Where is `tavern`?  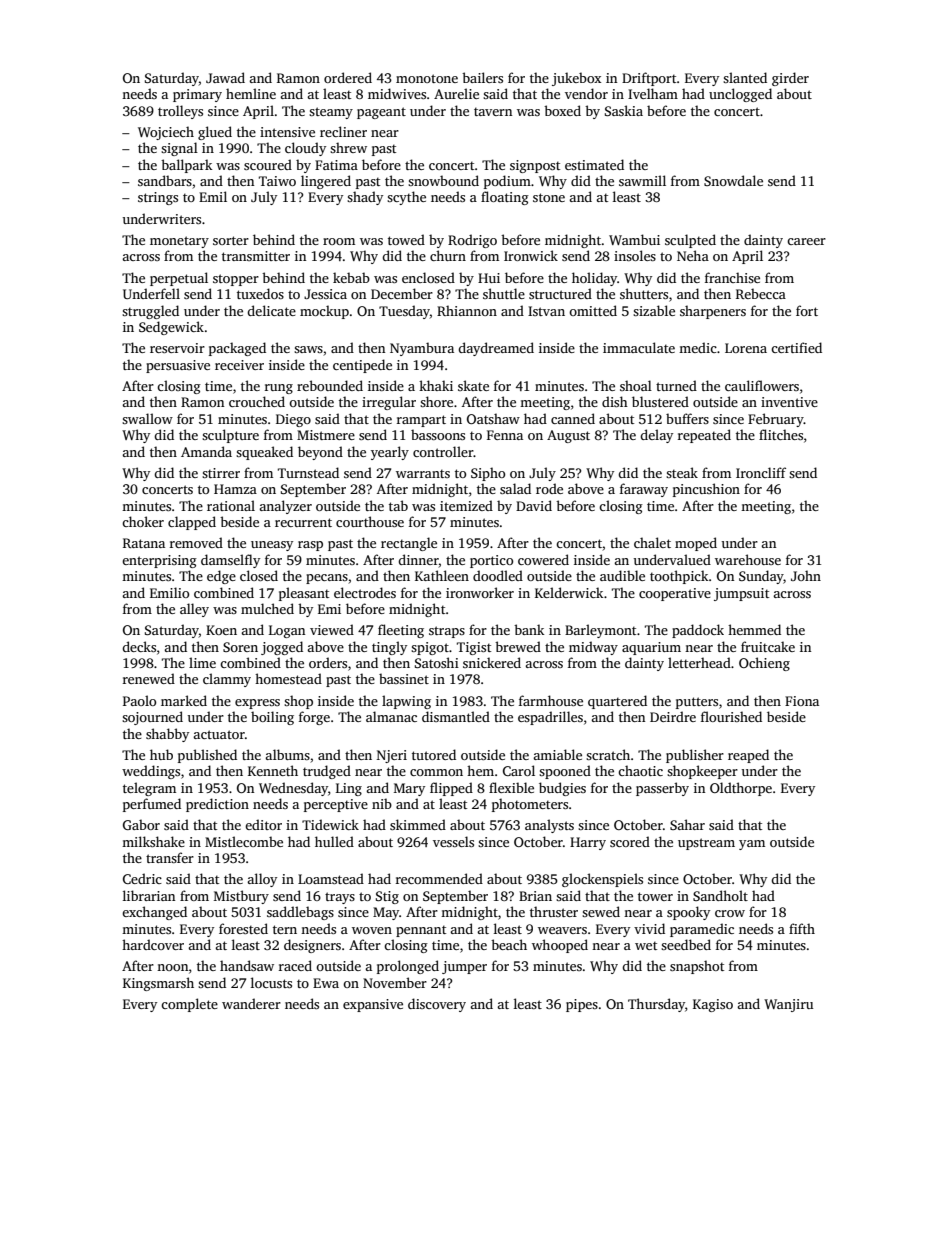 tavern is located at coordinates (493, 111).
